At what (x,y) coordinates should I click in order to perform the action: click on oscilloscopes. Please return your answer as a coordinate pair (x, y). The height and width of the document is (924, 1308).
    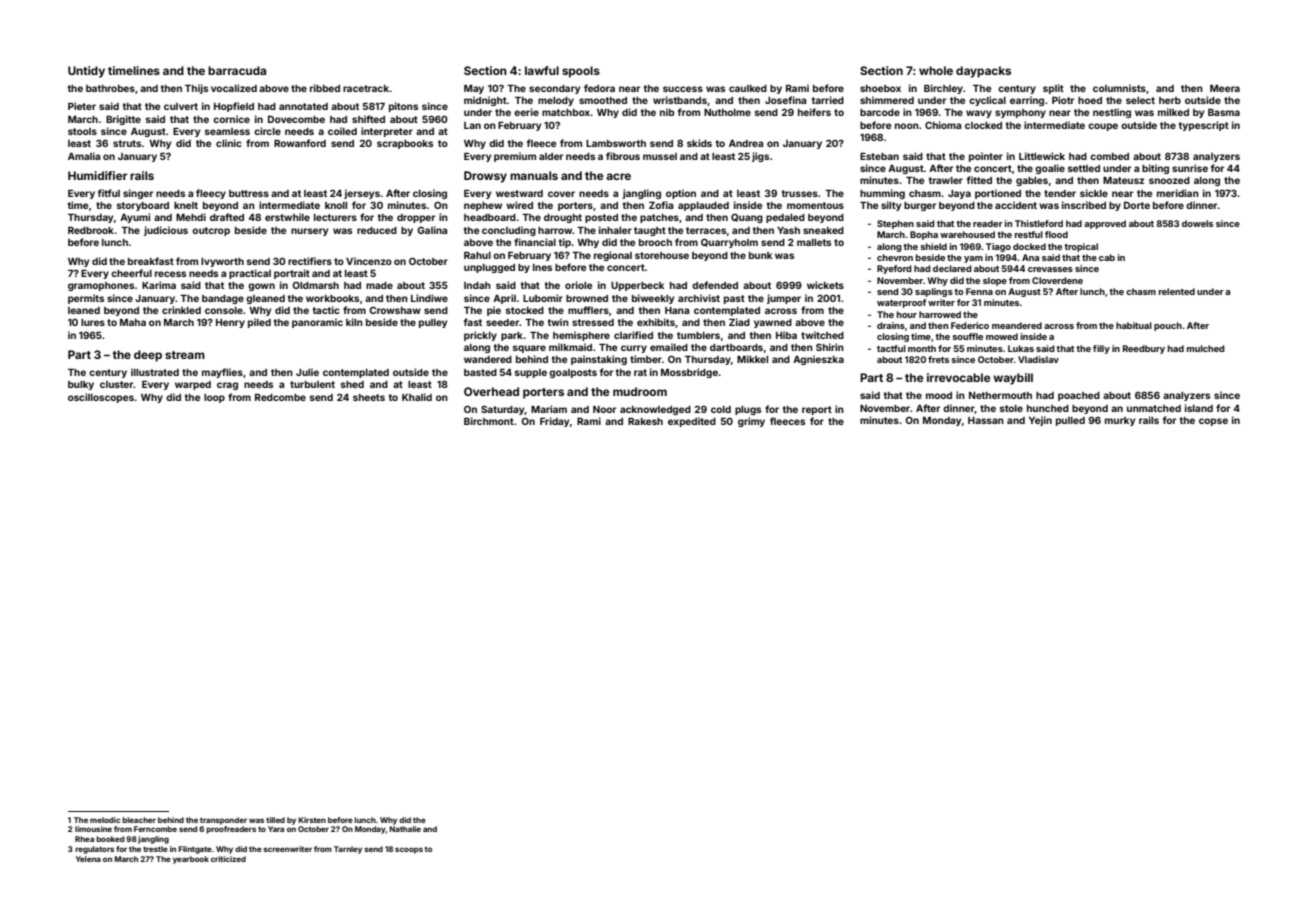
    Looking at the image, I should click on (101, 398).
